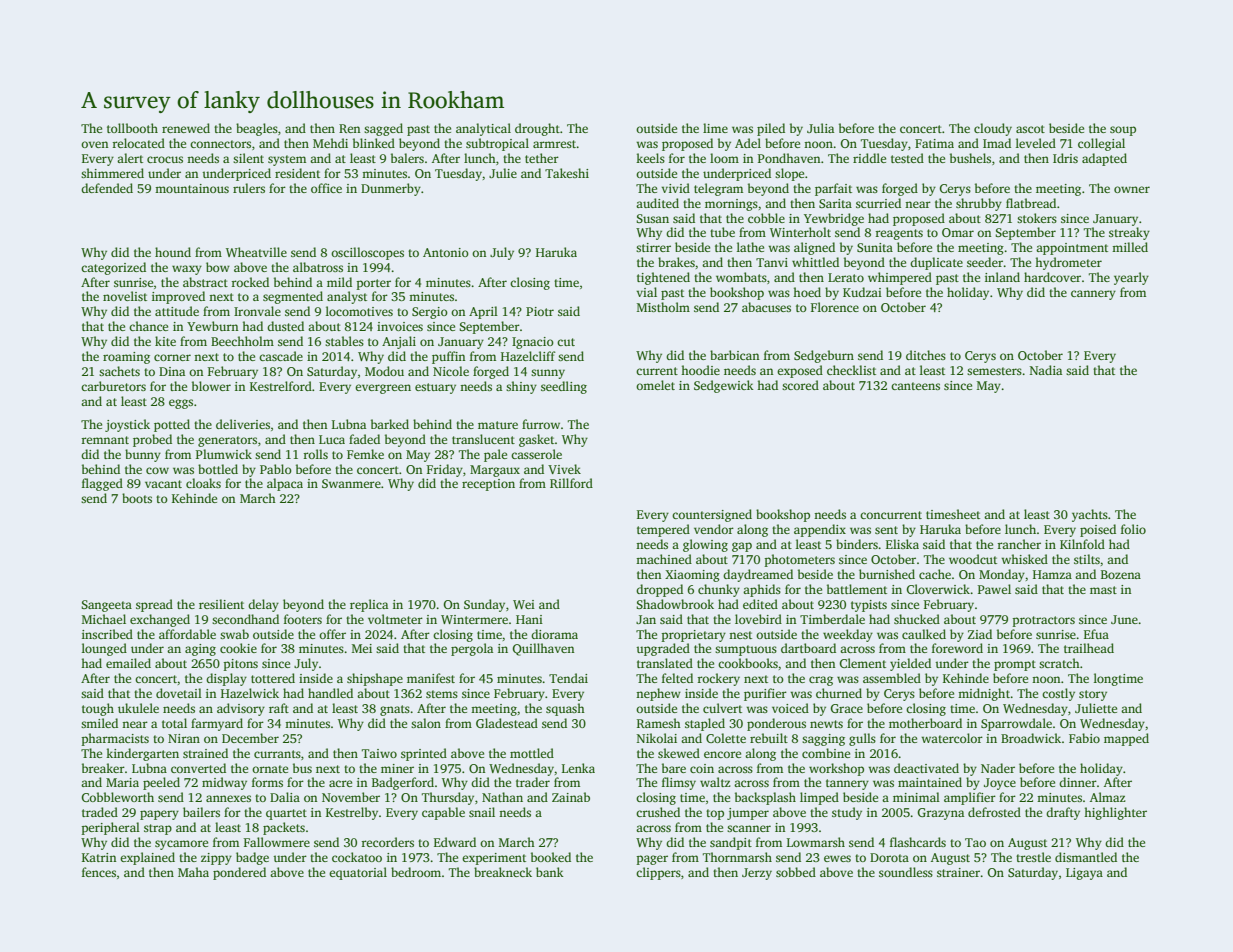 The image size is (1233, 952). Describe the element at coordinates (532, 753) in the page. I see `mottled` at that location.
